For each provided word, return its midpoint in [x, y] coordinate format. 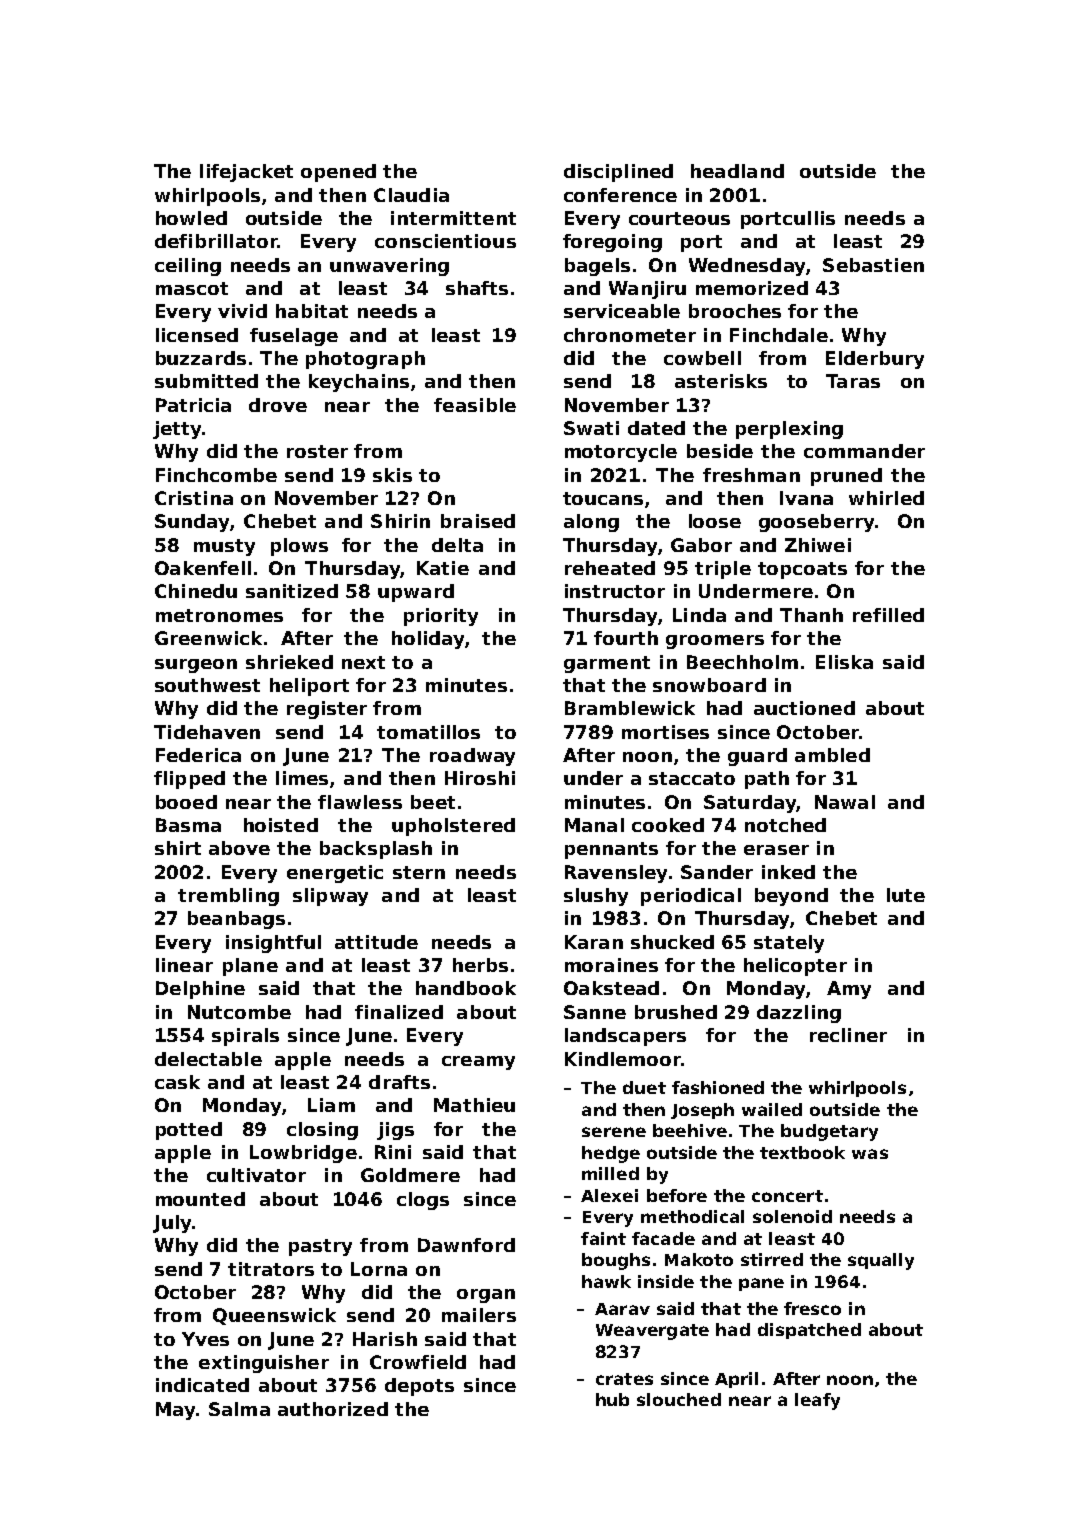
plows [299, 547]
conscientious [445, 241]
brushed [676, 1012]
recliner [848, 1035]
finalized [399, 1012]
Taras [853, 381]
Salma [239, 1409]
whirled [886, 498]
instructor [615, 591]
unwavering [389, 267]
